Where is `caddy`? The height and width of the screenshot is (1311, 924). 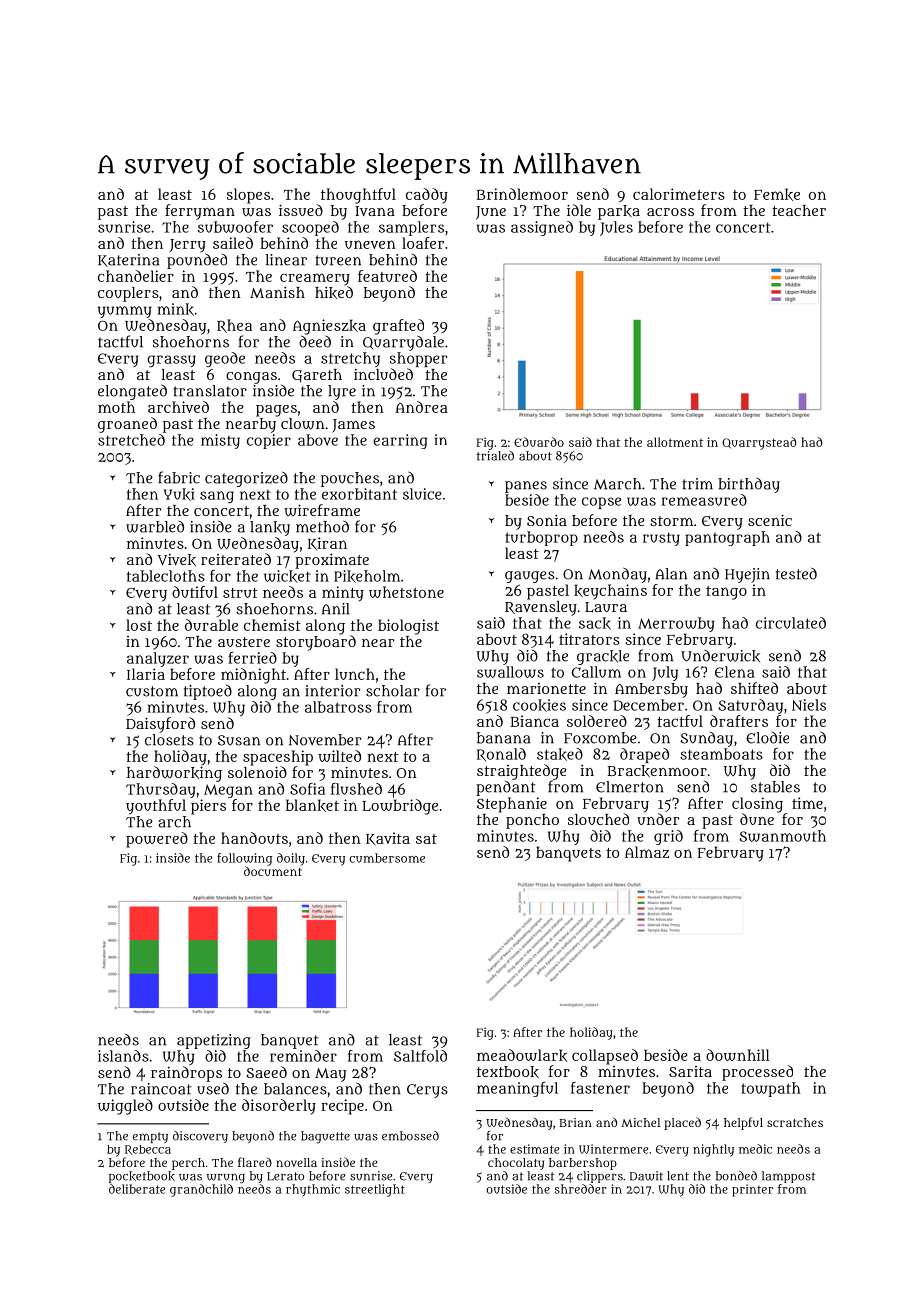
caddy is located at coordinates (427, 196).
